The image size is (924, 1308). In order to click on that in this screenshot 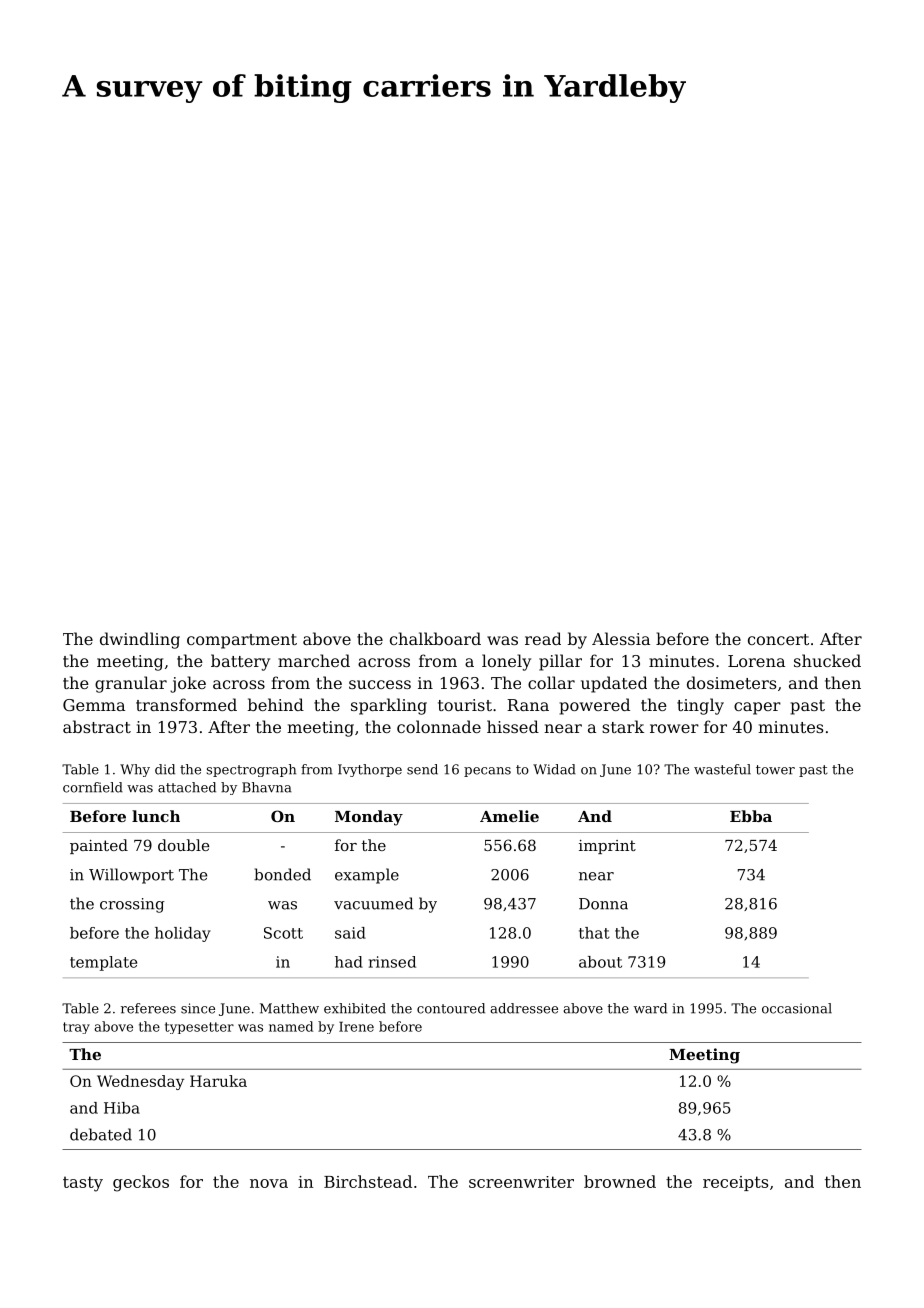, I will do `click(594, 933)`.
